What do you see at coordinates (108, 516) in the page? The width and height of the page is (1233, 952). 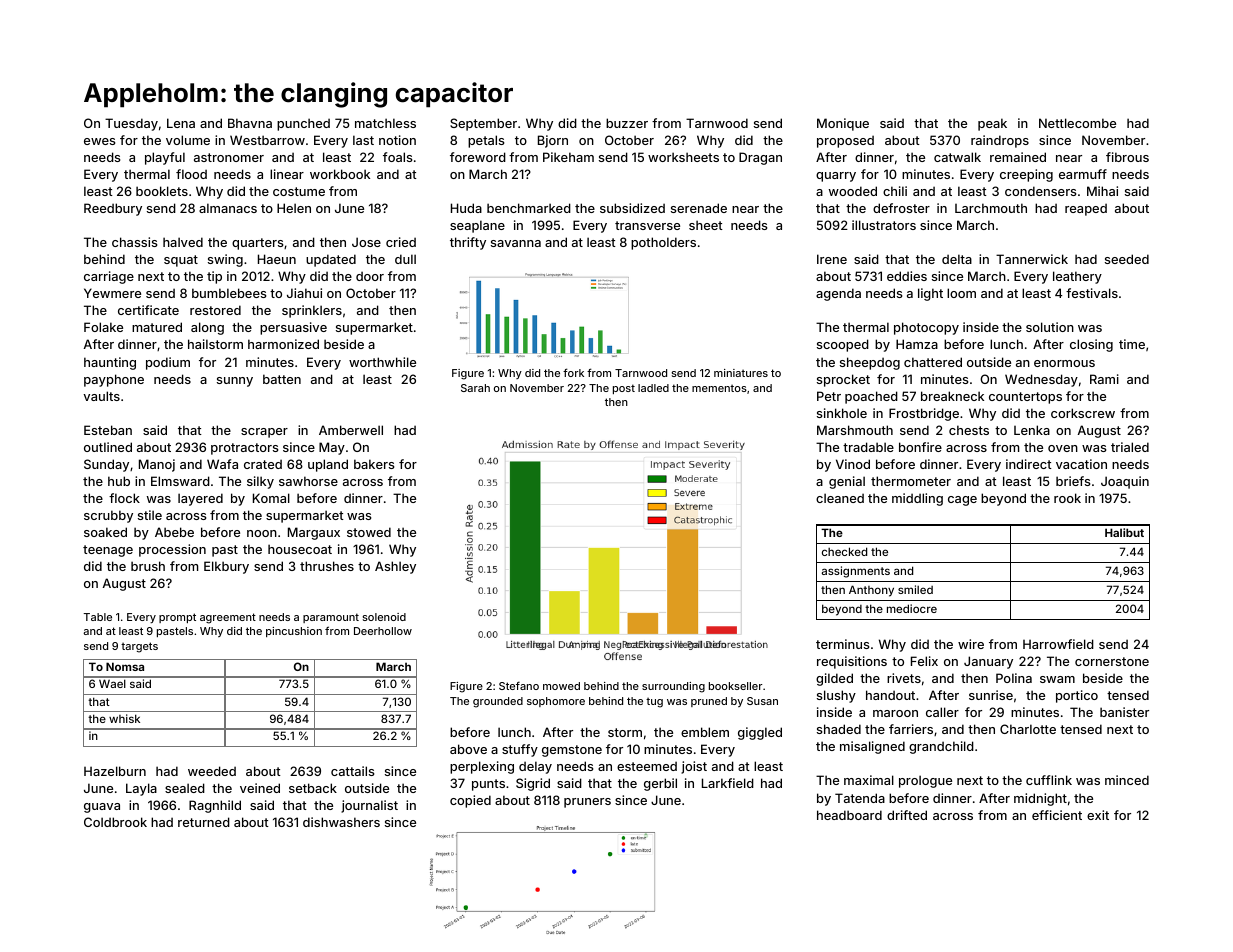 I see `scrubby` at bounding box center [108, 516].
